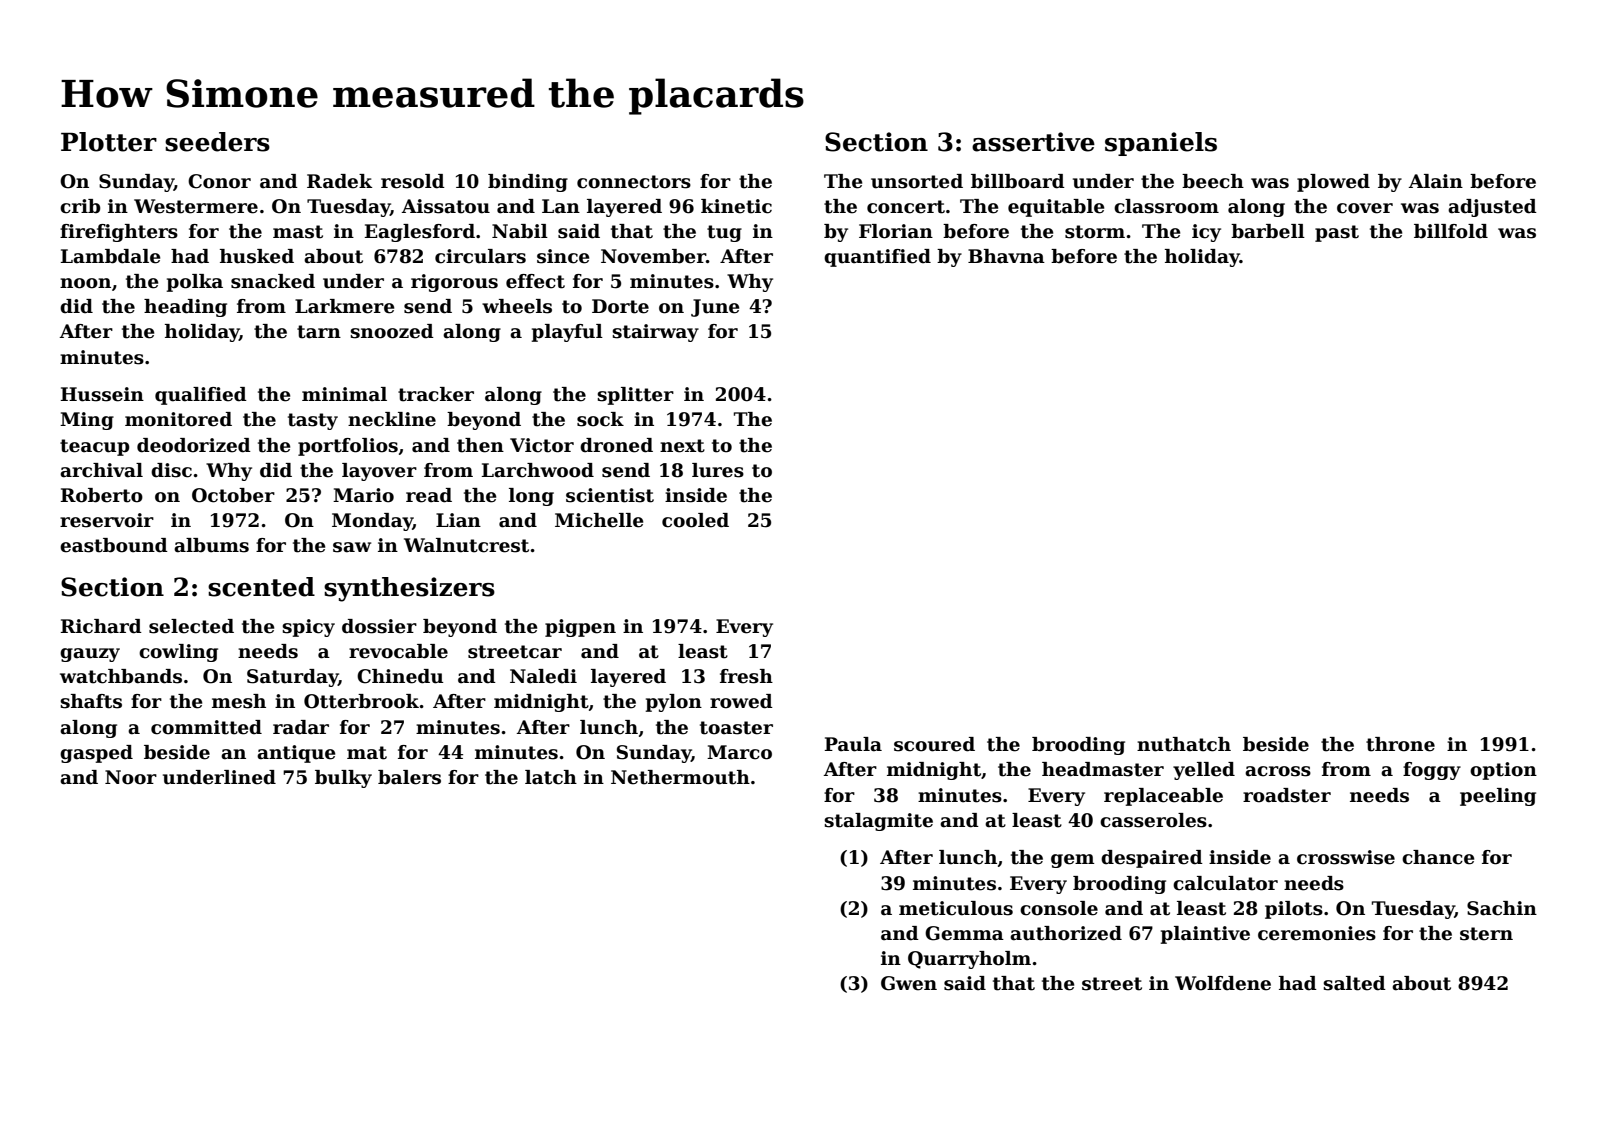  What do you see at coordinates (1498, 797) in the image?
I see `peeling` at bounding box center [1498, 797].
